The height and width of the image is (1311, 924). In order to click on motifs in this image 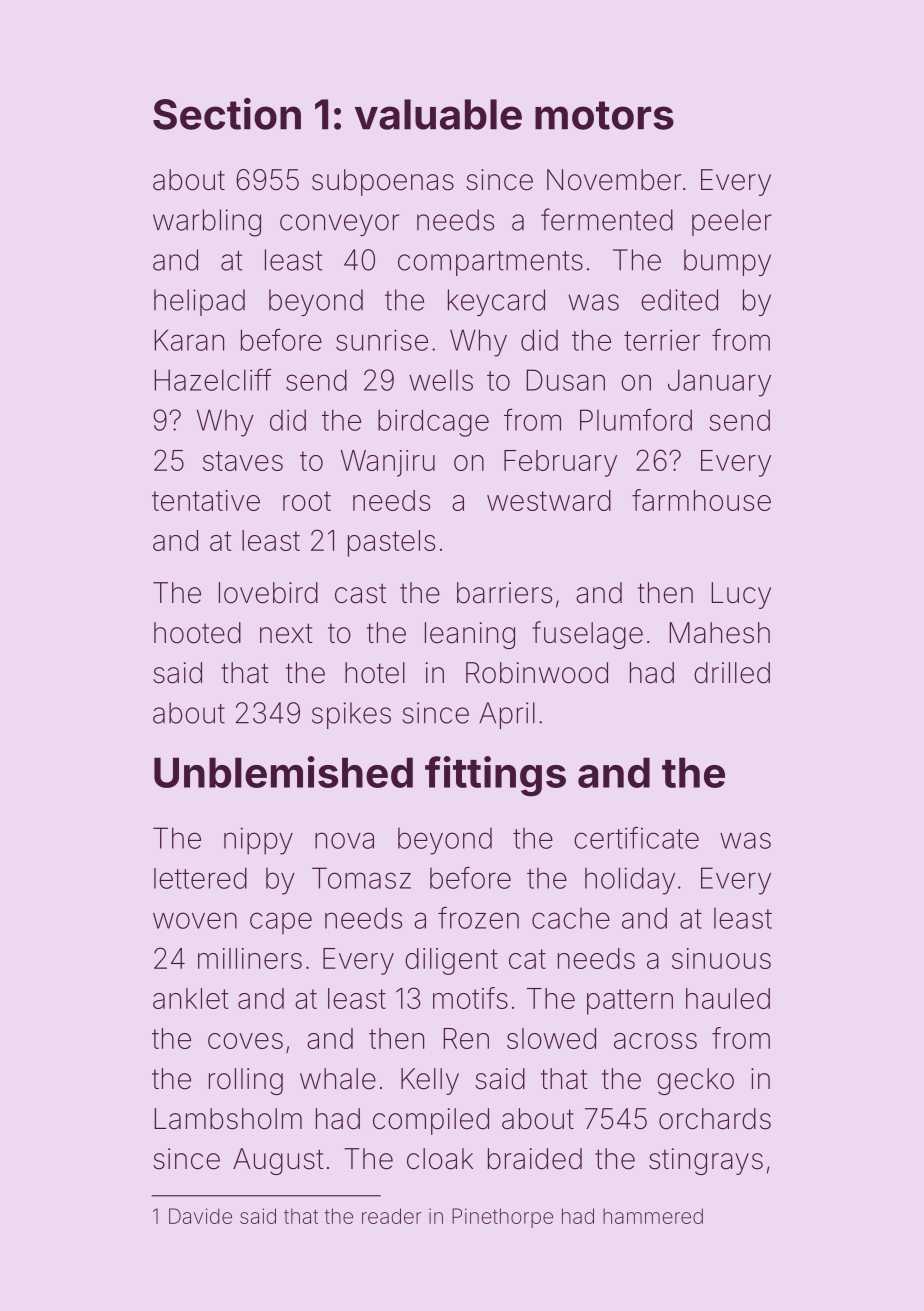, I will do `click(470, 998)`.
